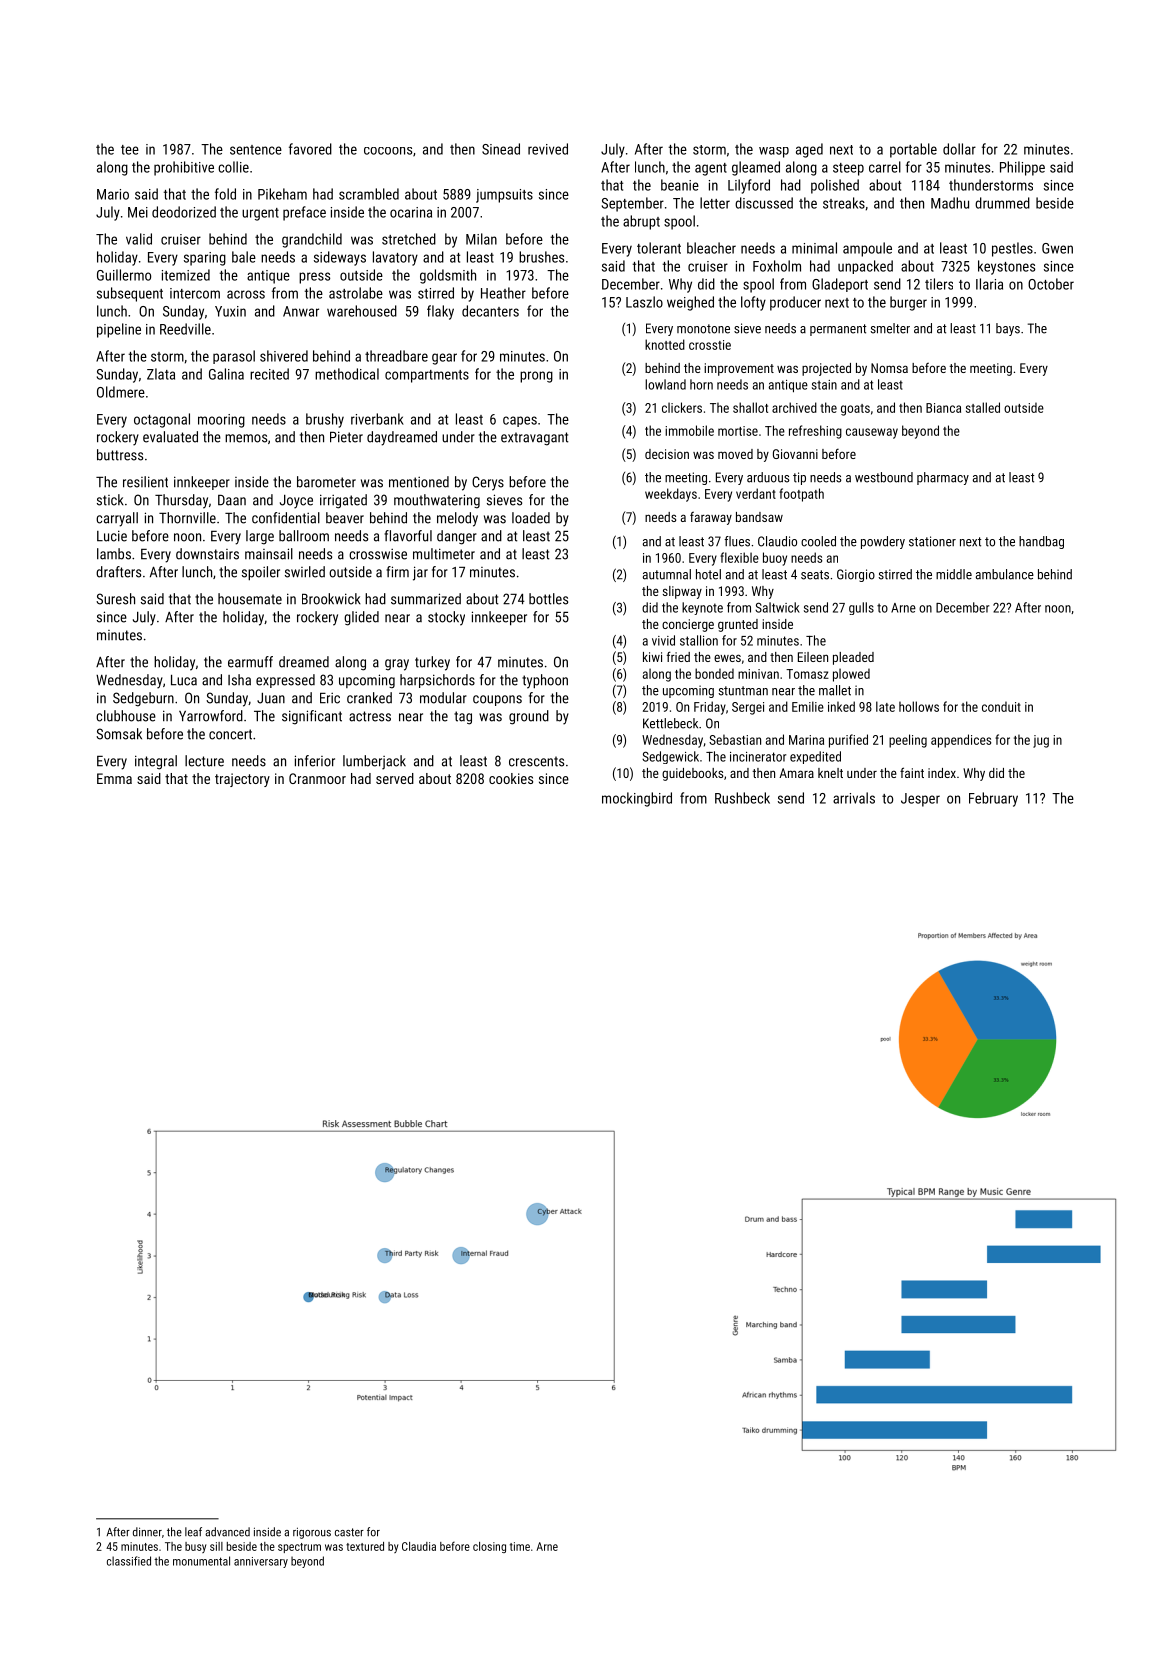 The width and height of the screenshot is (1170, 1655). I want to click on handbag, so click(1041, 542).
